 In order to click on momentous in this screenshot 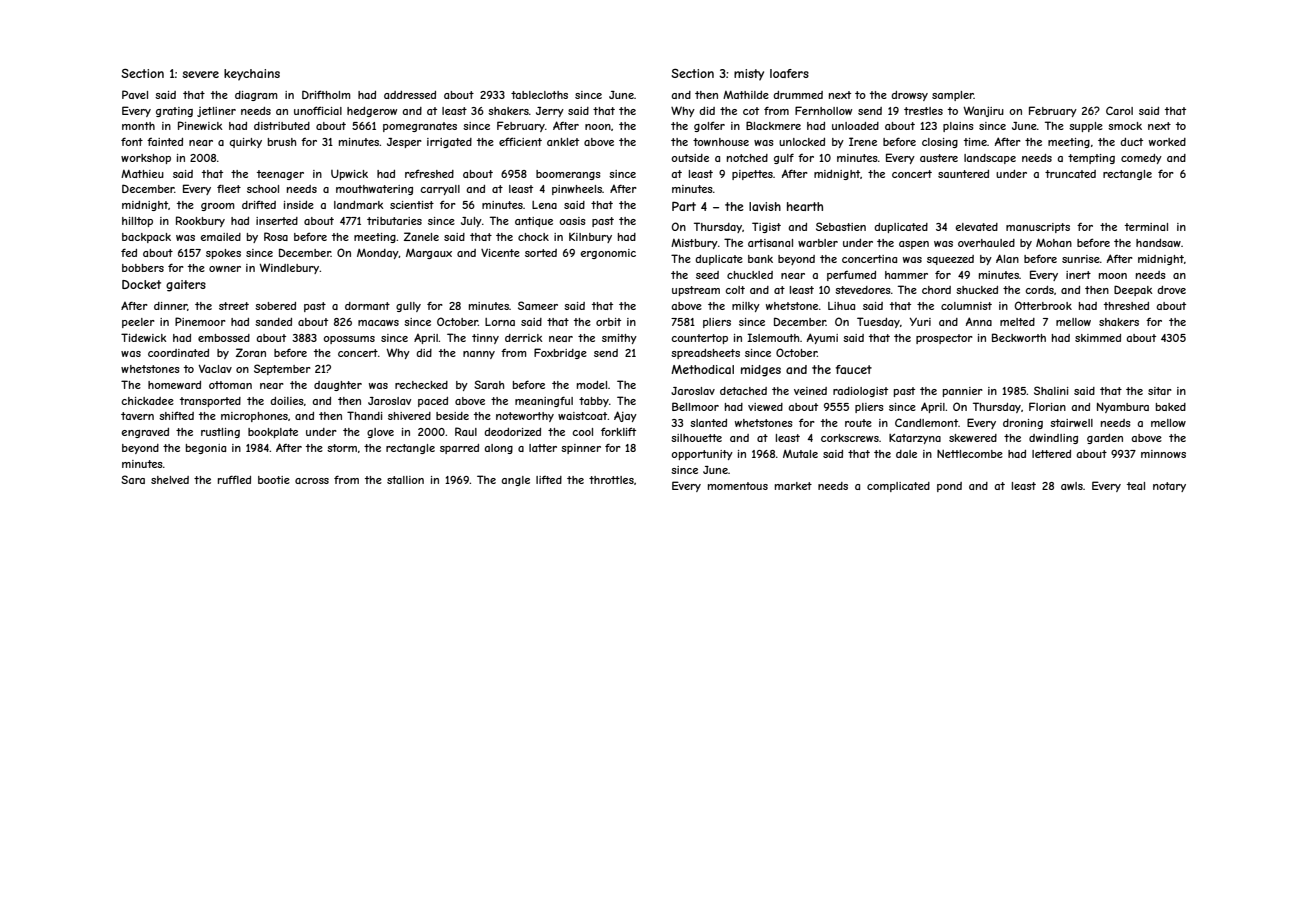, I will do `click(738, 486)`.
